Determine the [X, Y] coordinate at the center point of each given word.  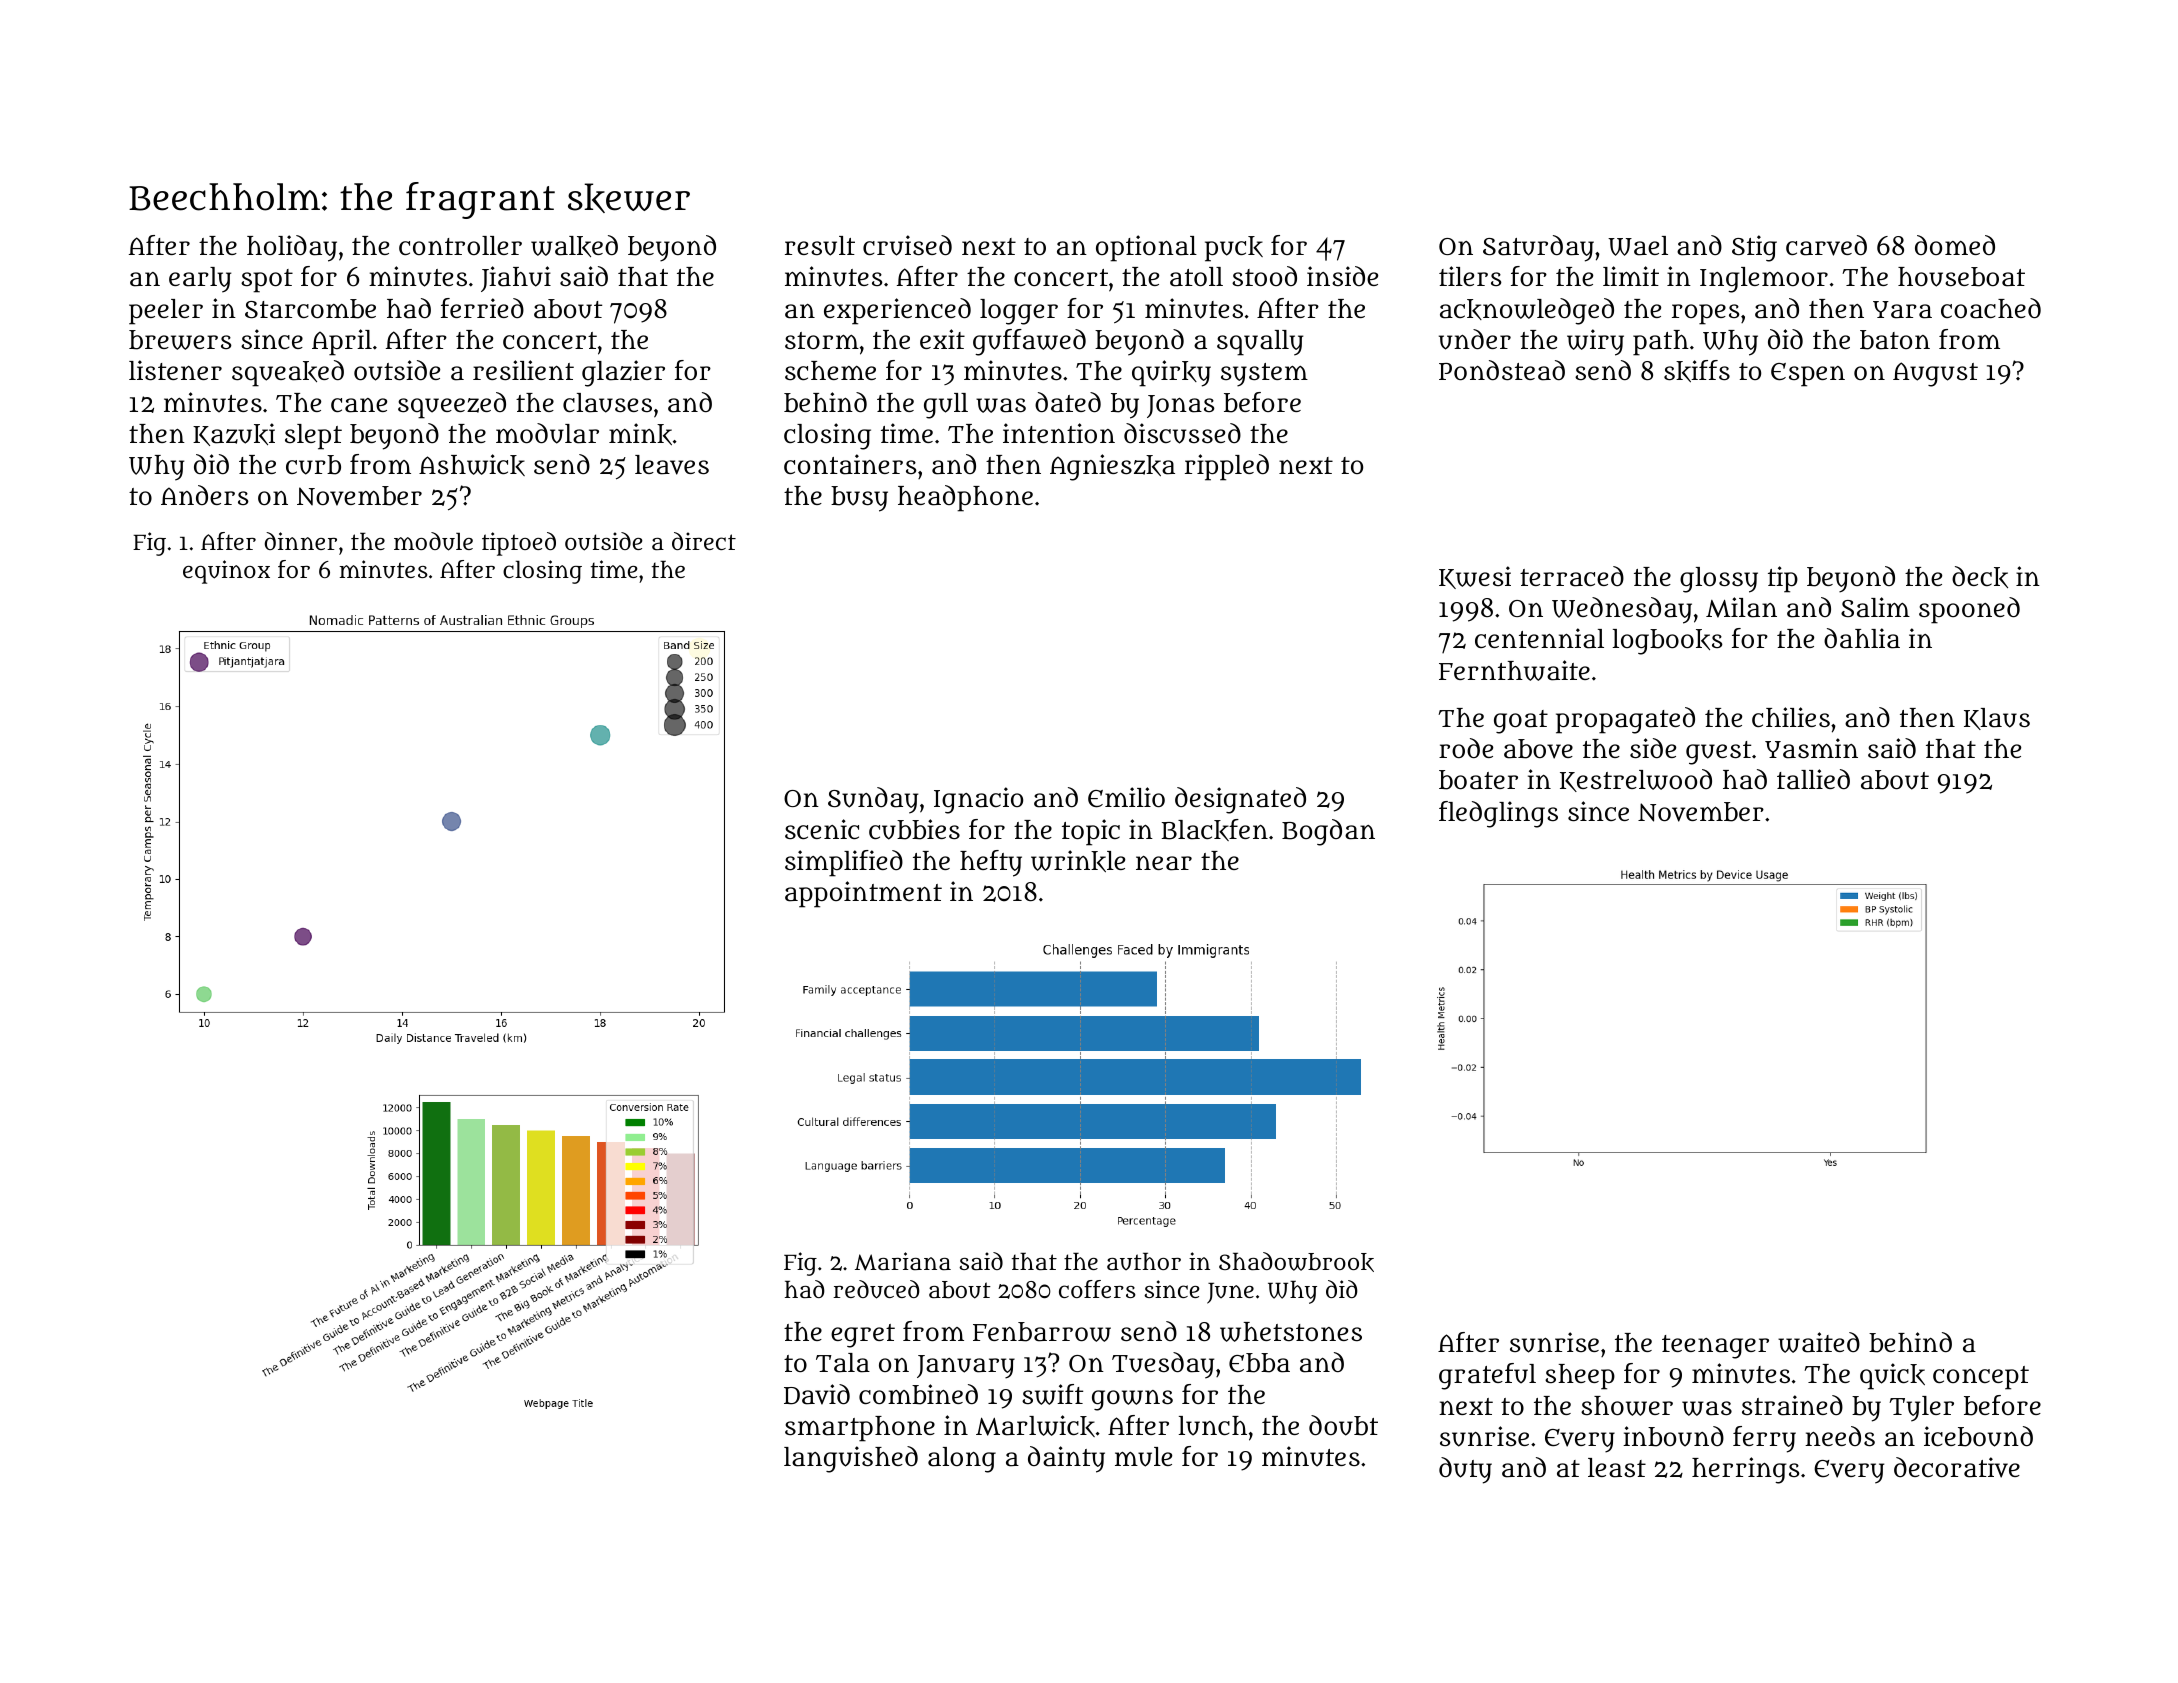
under [1475, 339]
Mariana [903, 1261]
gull [946, 406]
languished [851, 1459]
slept [313, 437]
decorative [1957, 1467]
